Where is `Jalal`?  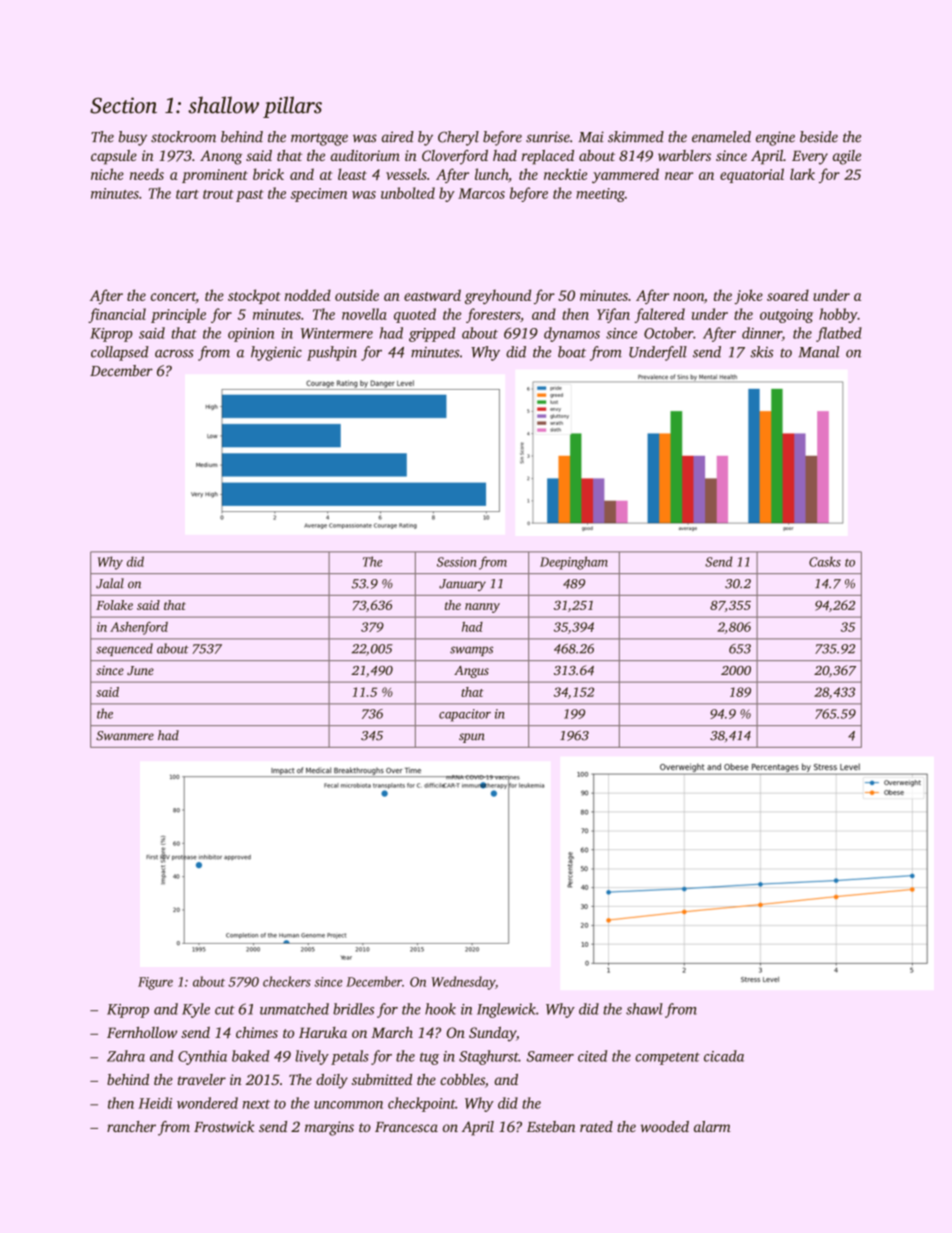 Jalal is located at coordinates (110, 583).
